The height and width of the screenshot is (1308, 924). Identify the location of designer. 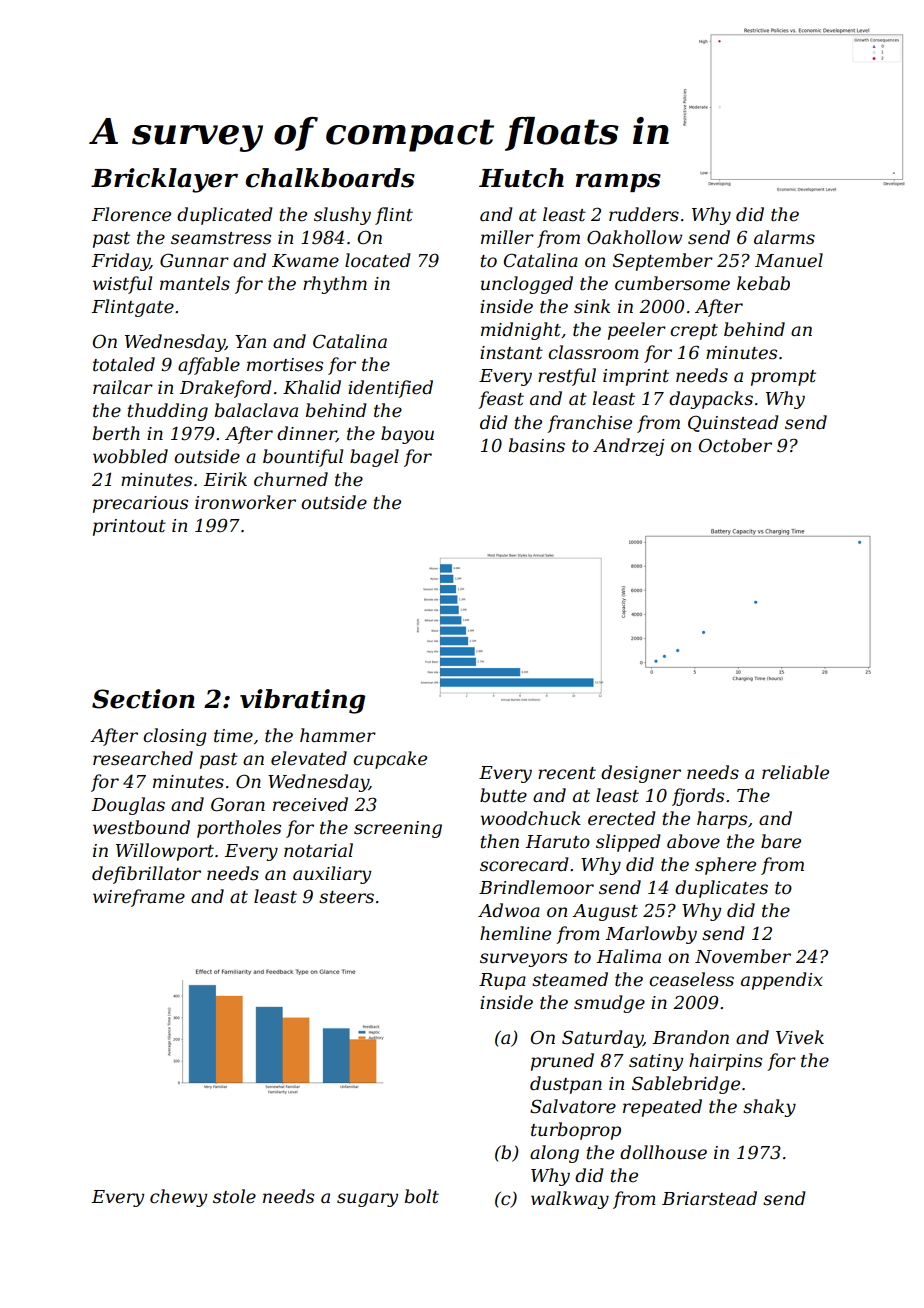
(641, 774).
